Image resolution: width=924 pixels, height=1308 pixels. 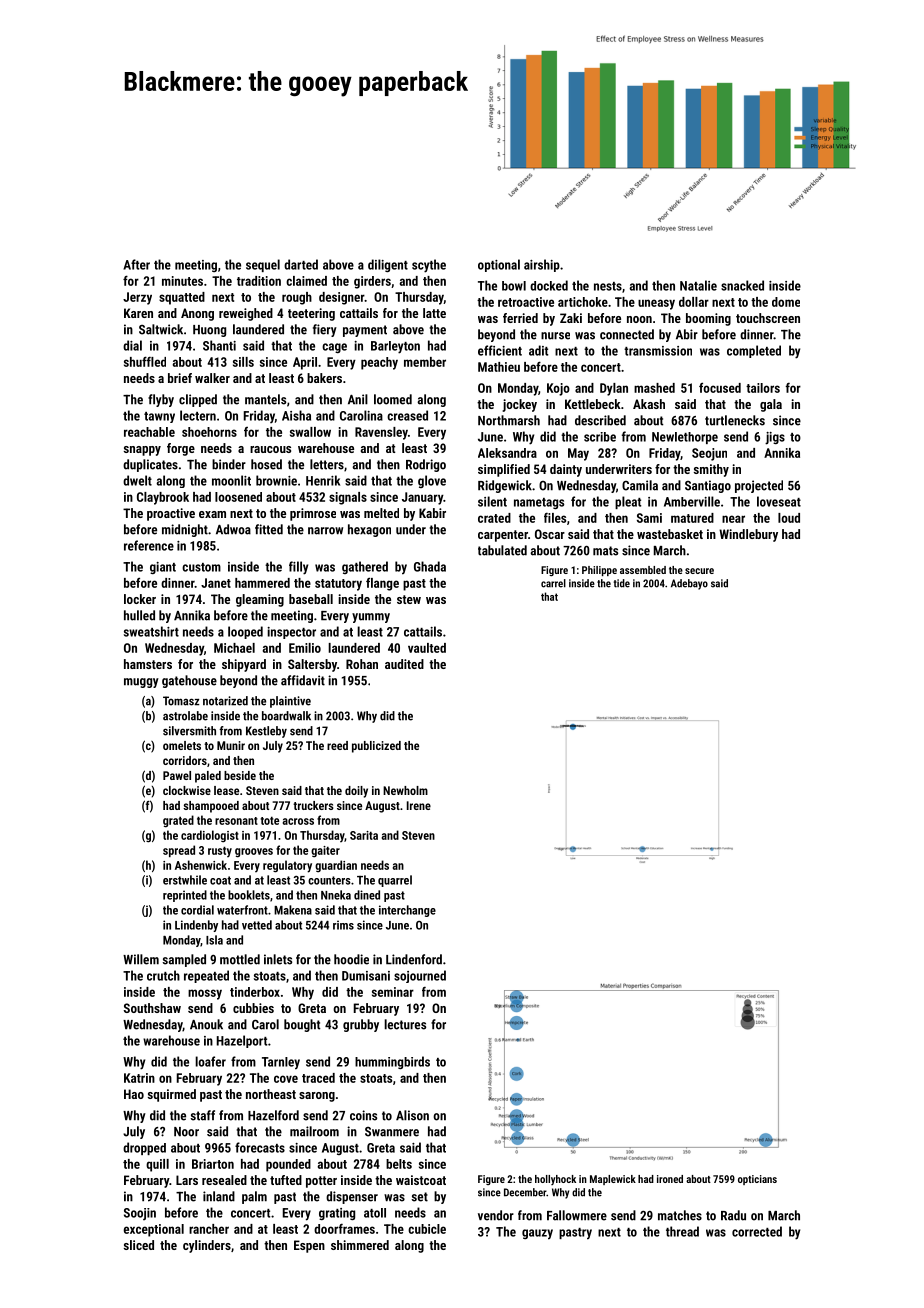 I want to click on Windlebury, so click(x=748, y=535).
